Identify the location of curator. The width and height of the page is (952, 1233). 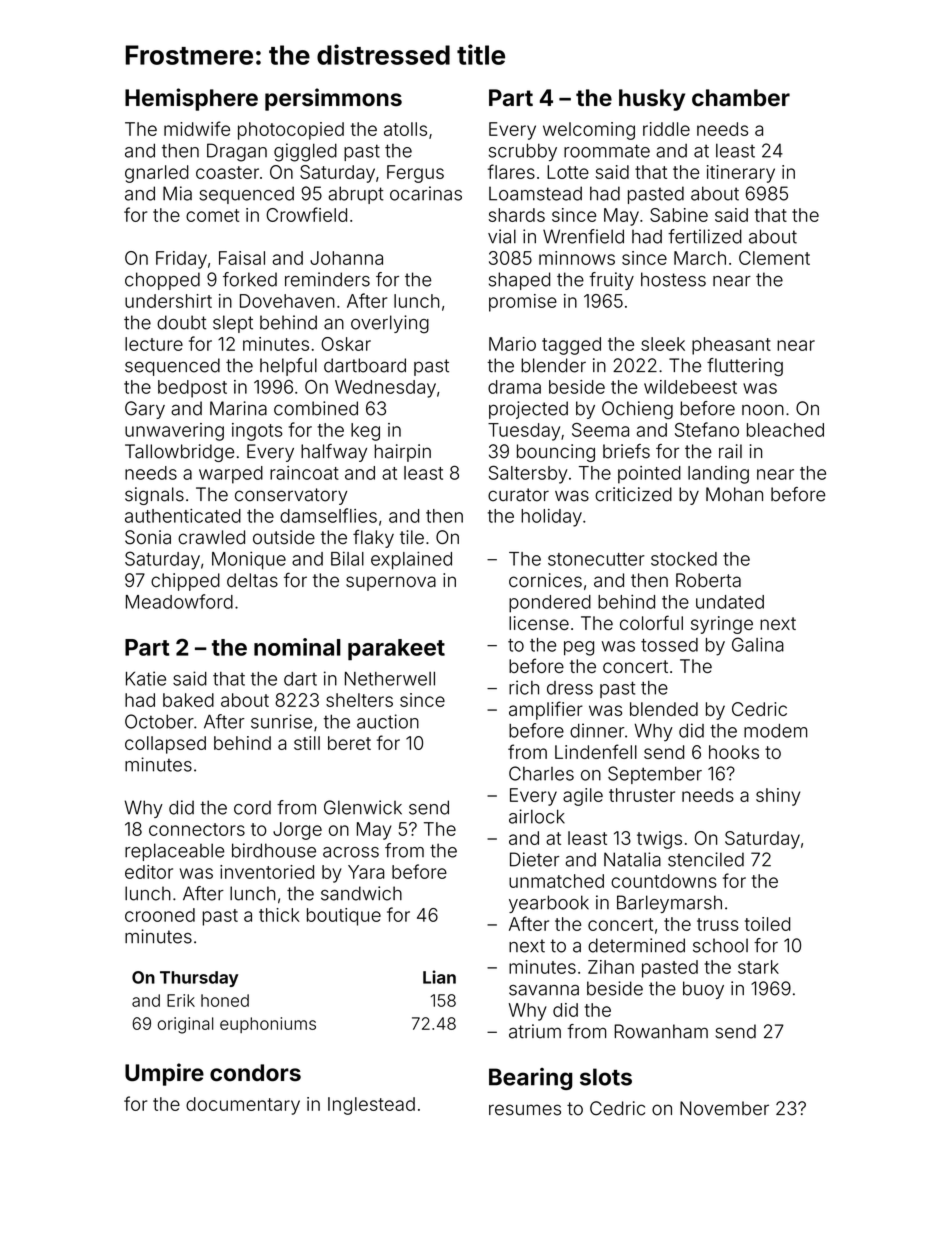
(518, 495).
